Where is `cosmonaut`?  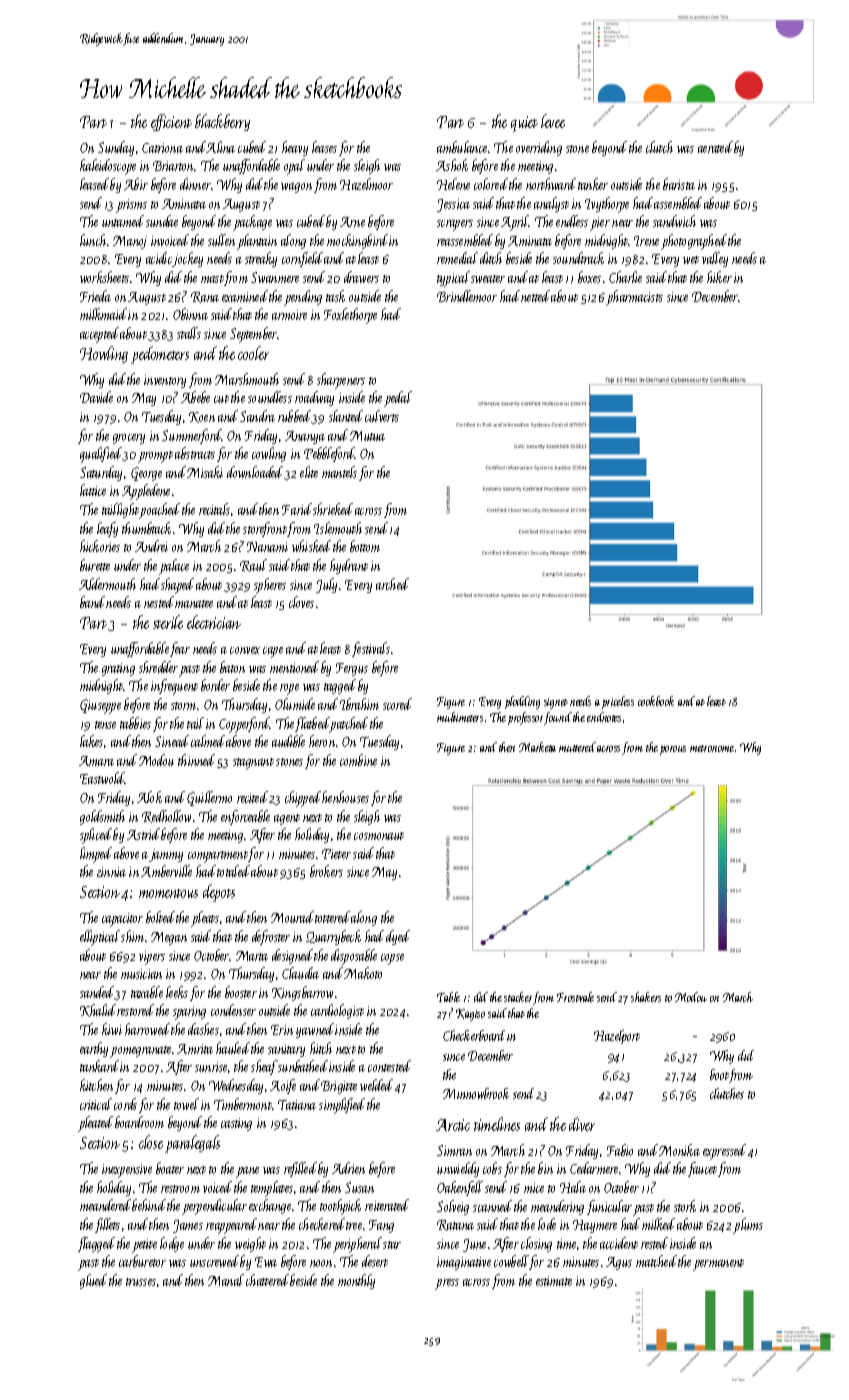 cosmonaut is located at coordinates (379, 836).
